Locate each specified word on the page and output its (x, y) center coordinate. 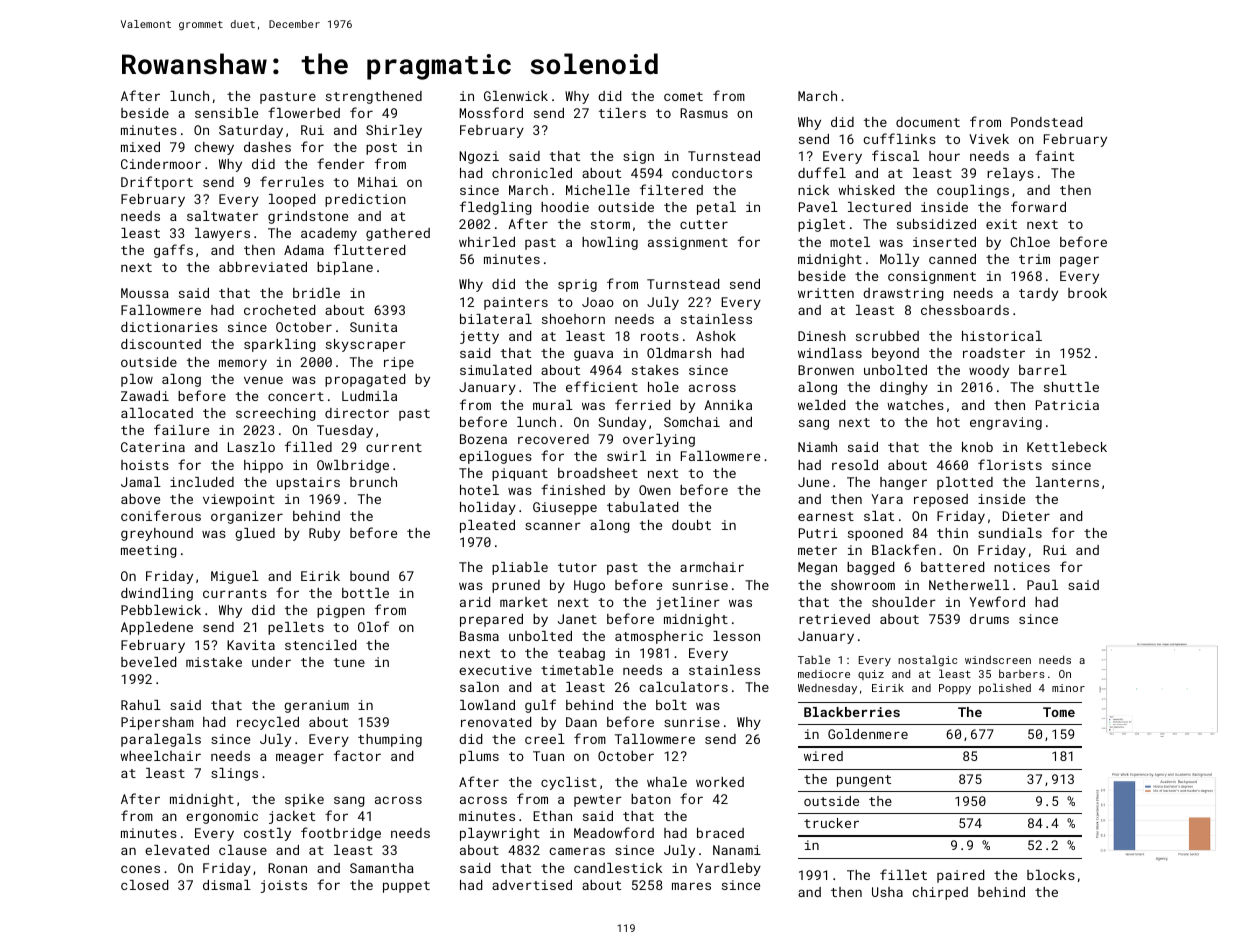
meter (817, 550)
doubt (691, 525)
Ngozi (479, 157)
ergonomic (222, 817)
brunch (373, 482)
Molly (899, 260)
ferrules (292, 181)
